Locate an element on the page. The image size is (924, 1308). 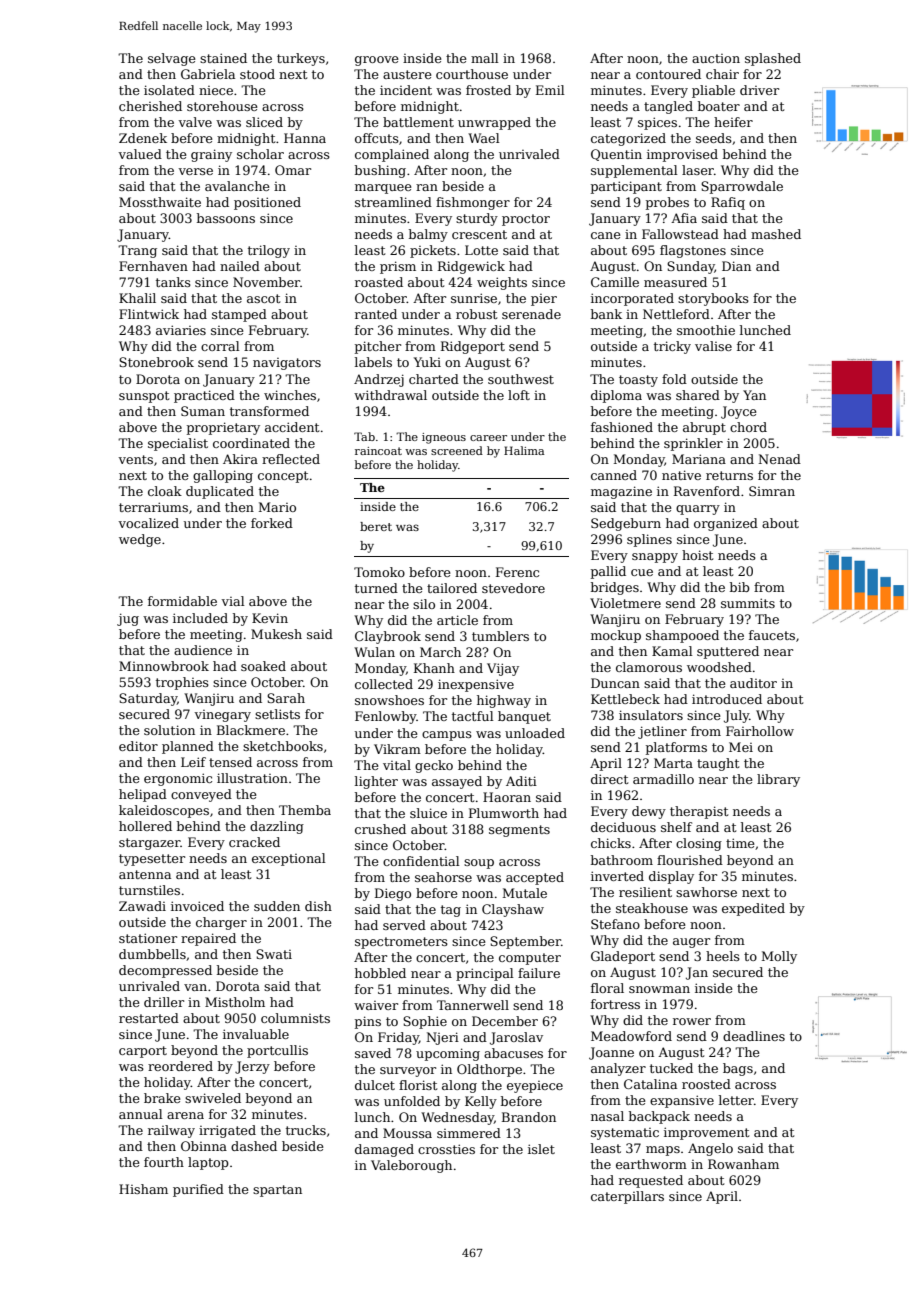
duplicated is located at coordinates (220, 492).
